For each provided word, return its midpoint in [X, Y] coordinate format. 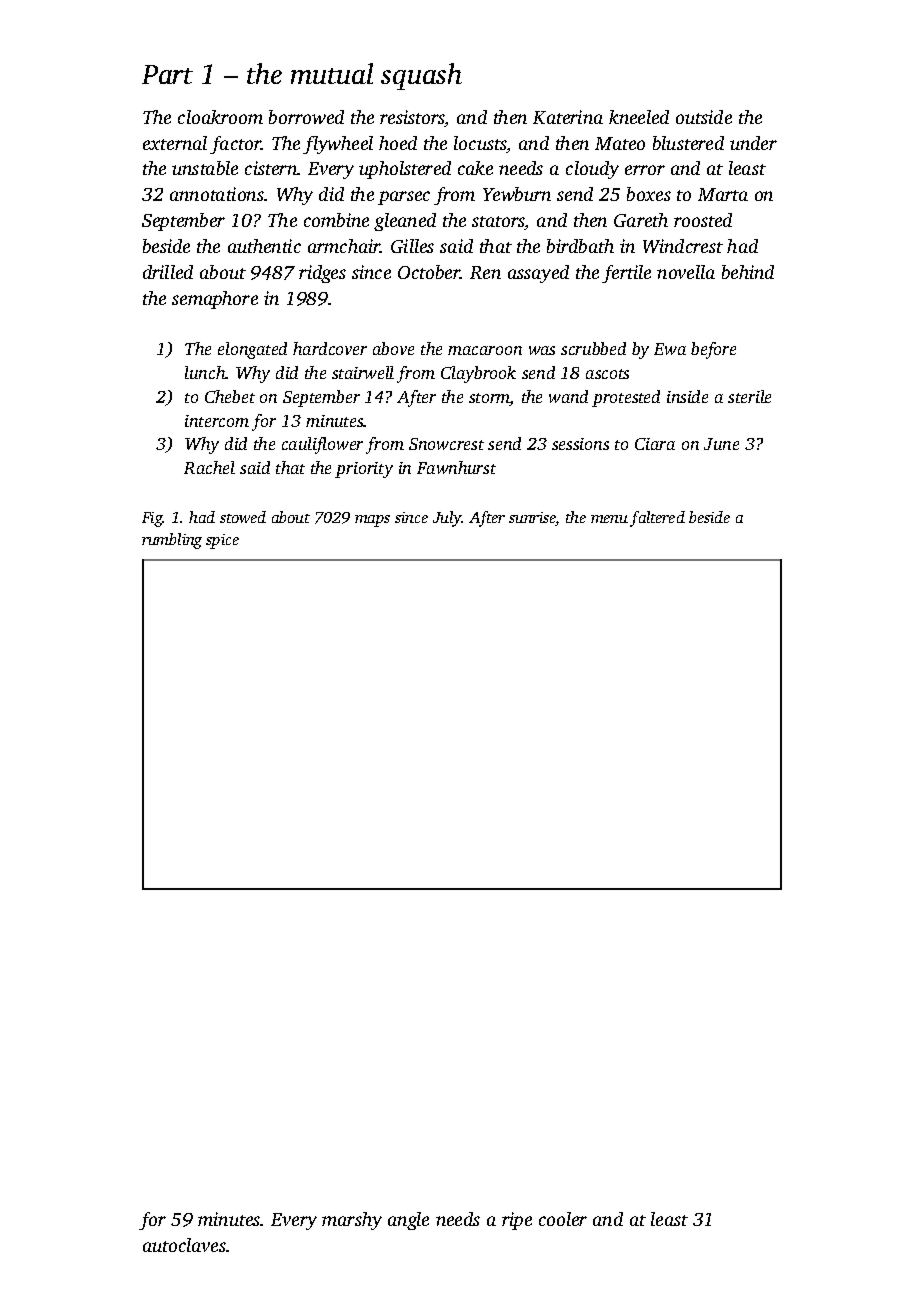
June [721, 444]
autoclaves [184, 1245]
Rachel [209, 467]
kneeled [639, 117]
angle [408, 1221]
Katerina [568, 117]
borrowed [306, 117]
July [447, 519]
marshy [352, 1221]
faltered [657, 519]
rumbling [172, 541]
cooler [563, 1219]
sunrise [532, 519]
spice [222, 541]
